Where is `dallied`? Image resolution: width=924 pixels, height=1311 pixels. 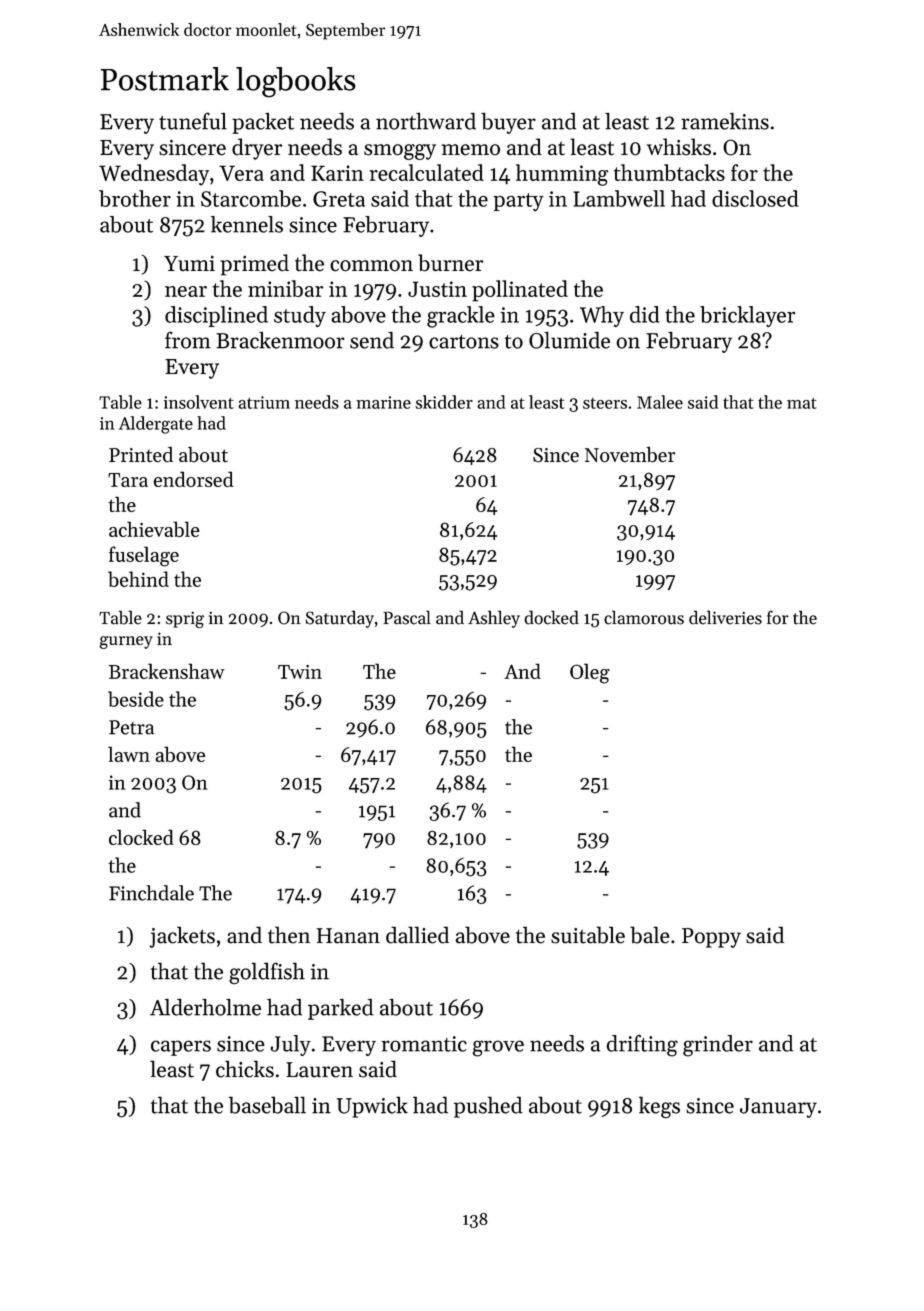
dallied is located at coordinates (417, 935).
